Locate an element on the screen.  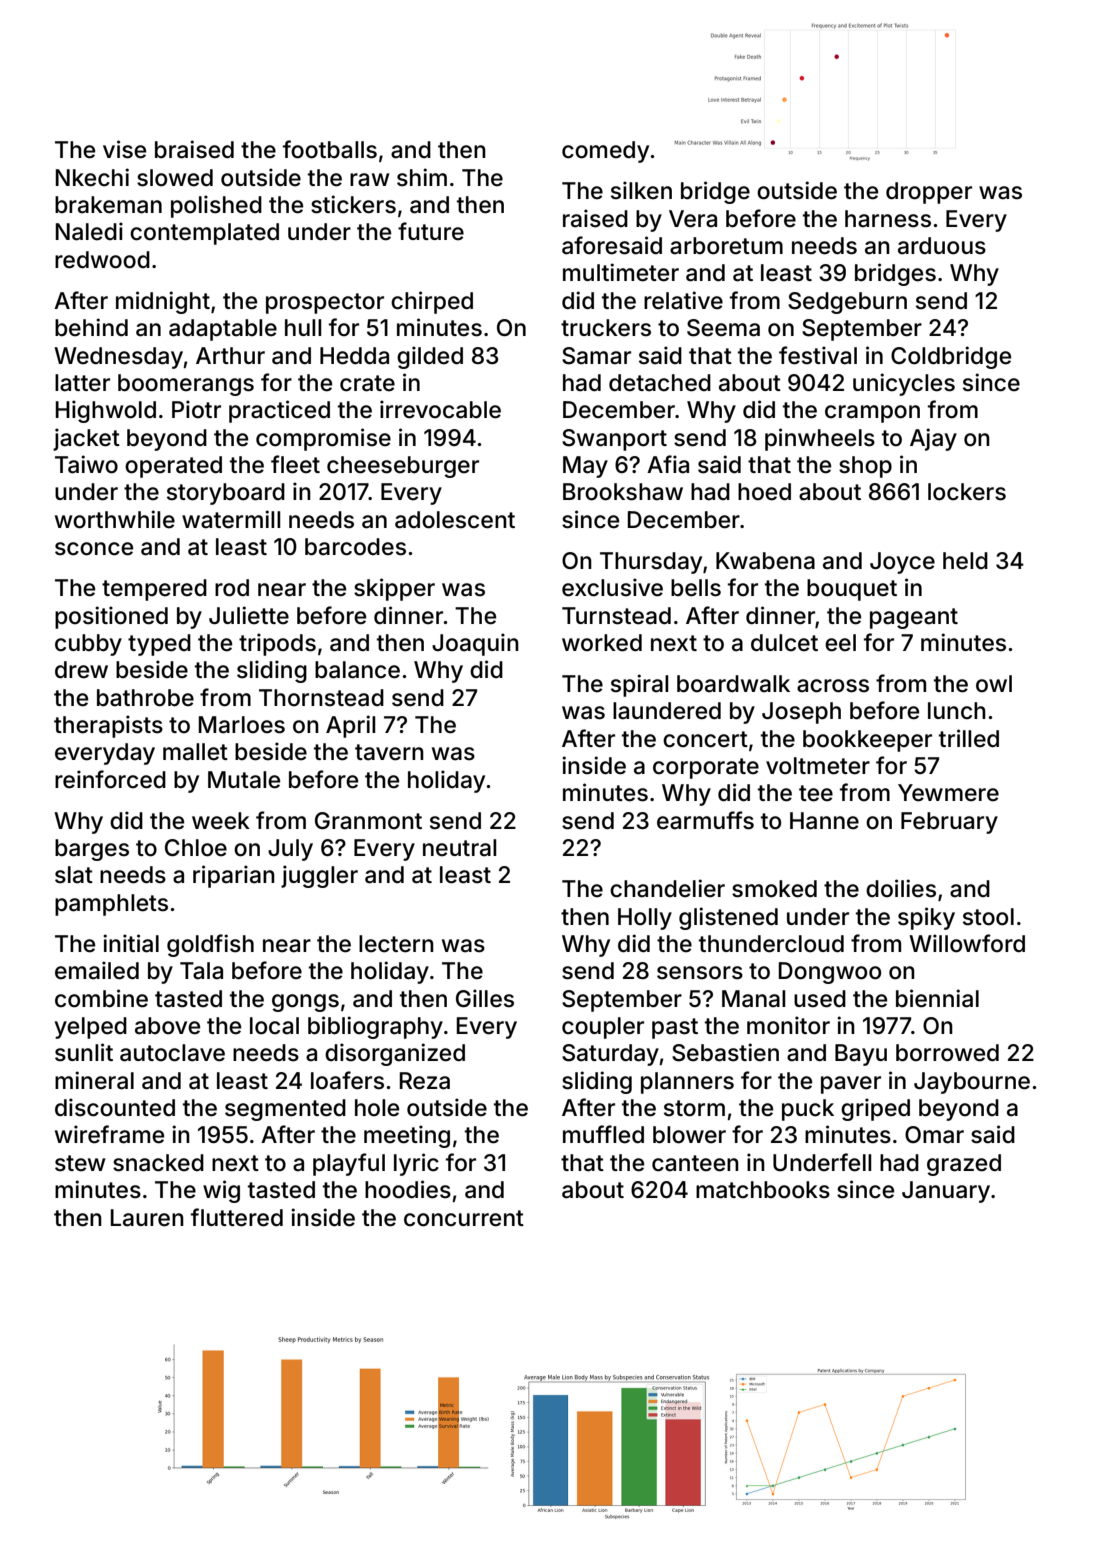
Sedgeburn is located at coordinates (847, 303).
